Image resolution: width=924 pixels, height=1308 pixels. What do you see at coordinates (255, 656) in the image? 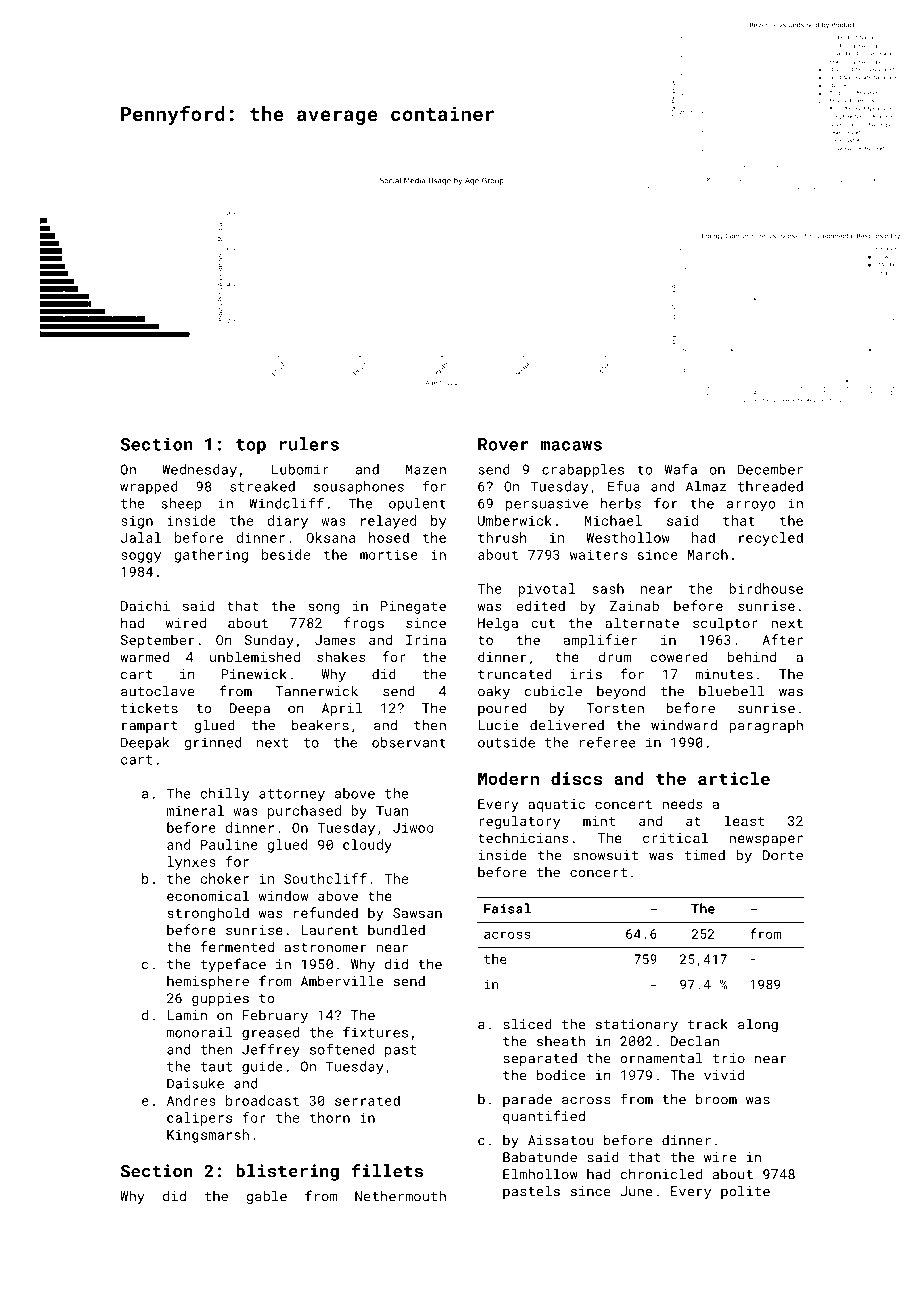
I see `unblemished` at bounding box center [255, 656].
